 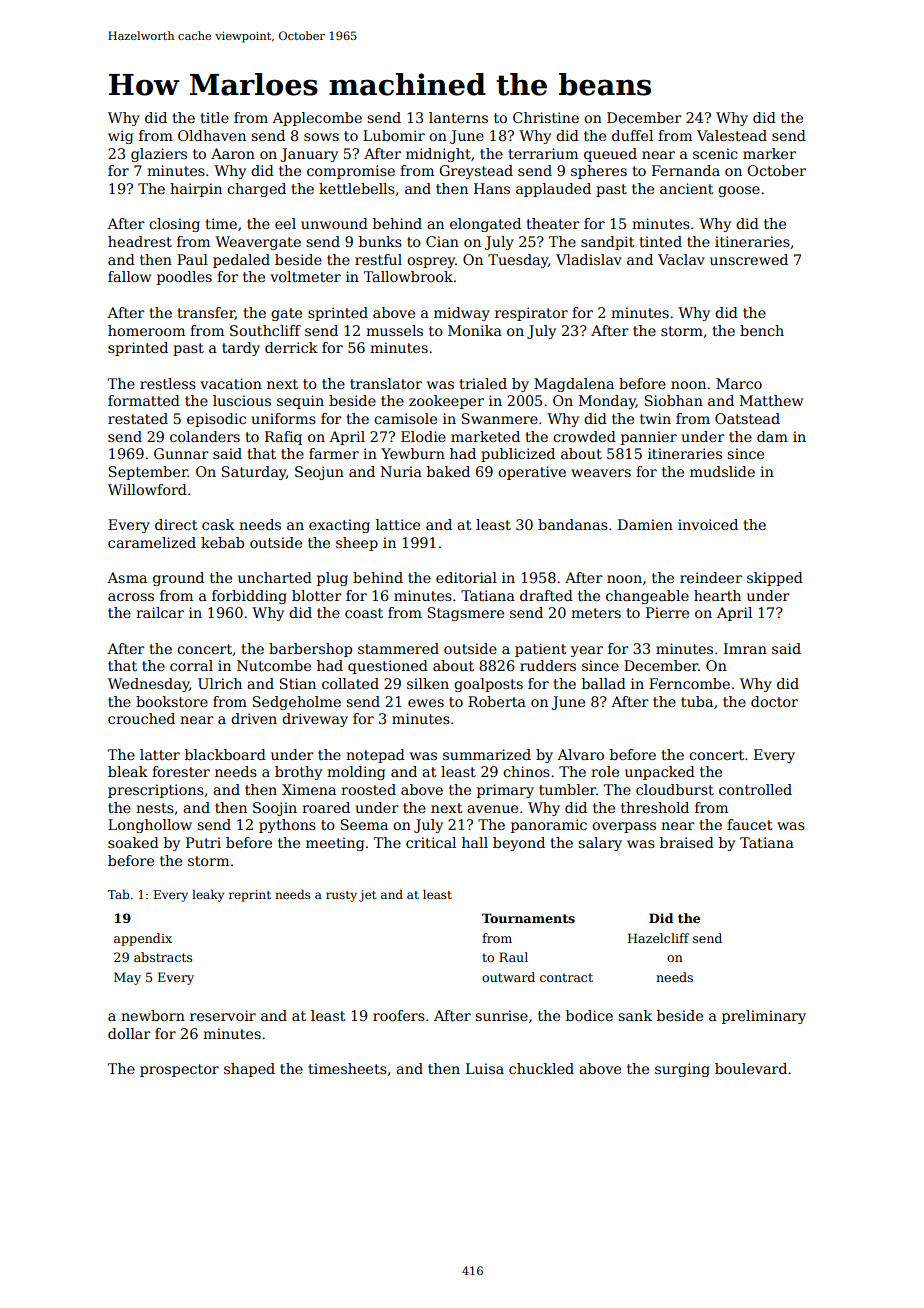 What do you see at coordinates (750, 824) in the screenshot?
I see `faucet` at bounding box center [750, 824].
